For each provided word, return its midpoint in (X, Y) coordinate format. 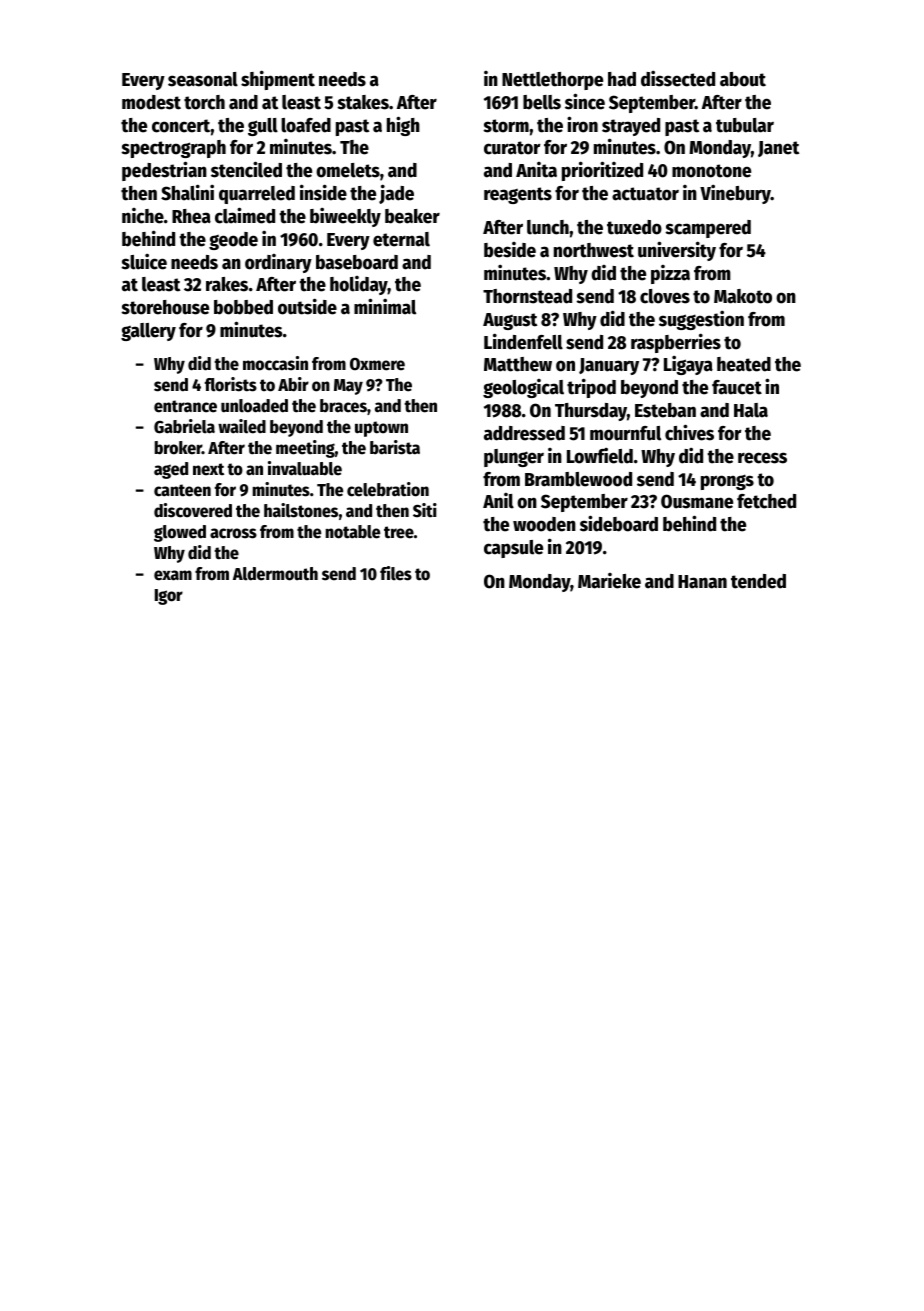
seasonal (203, 79)
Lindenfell (523, 341)
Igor (169, 597)
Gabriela (184, 426)
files (396, 573)
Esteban (665, 410)
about (743, 79)
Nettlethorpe (552, 81)
